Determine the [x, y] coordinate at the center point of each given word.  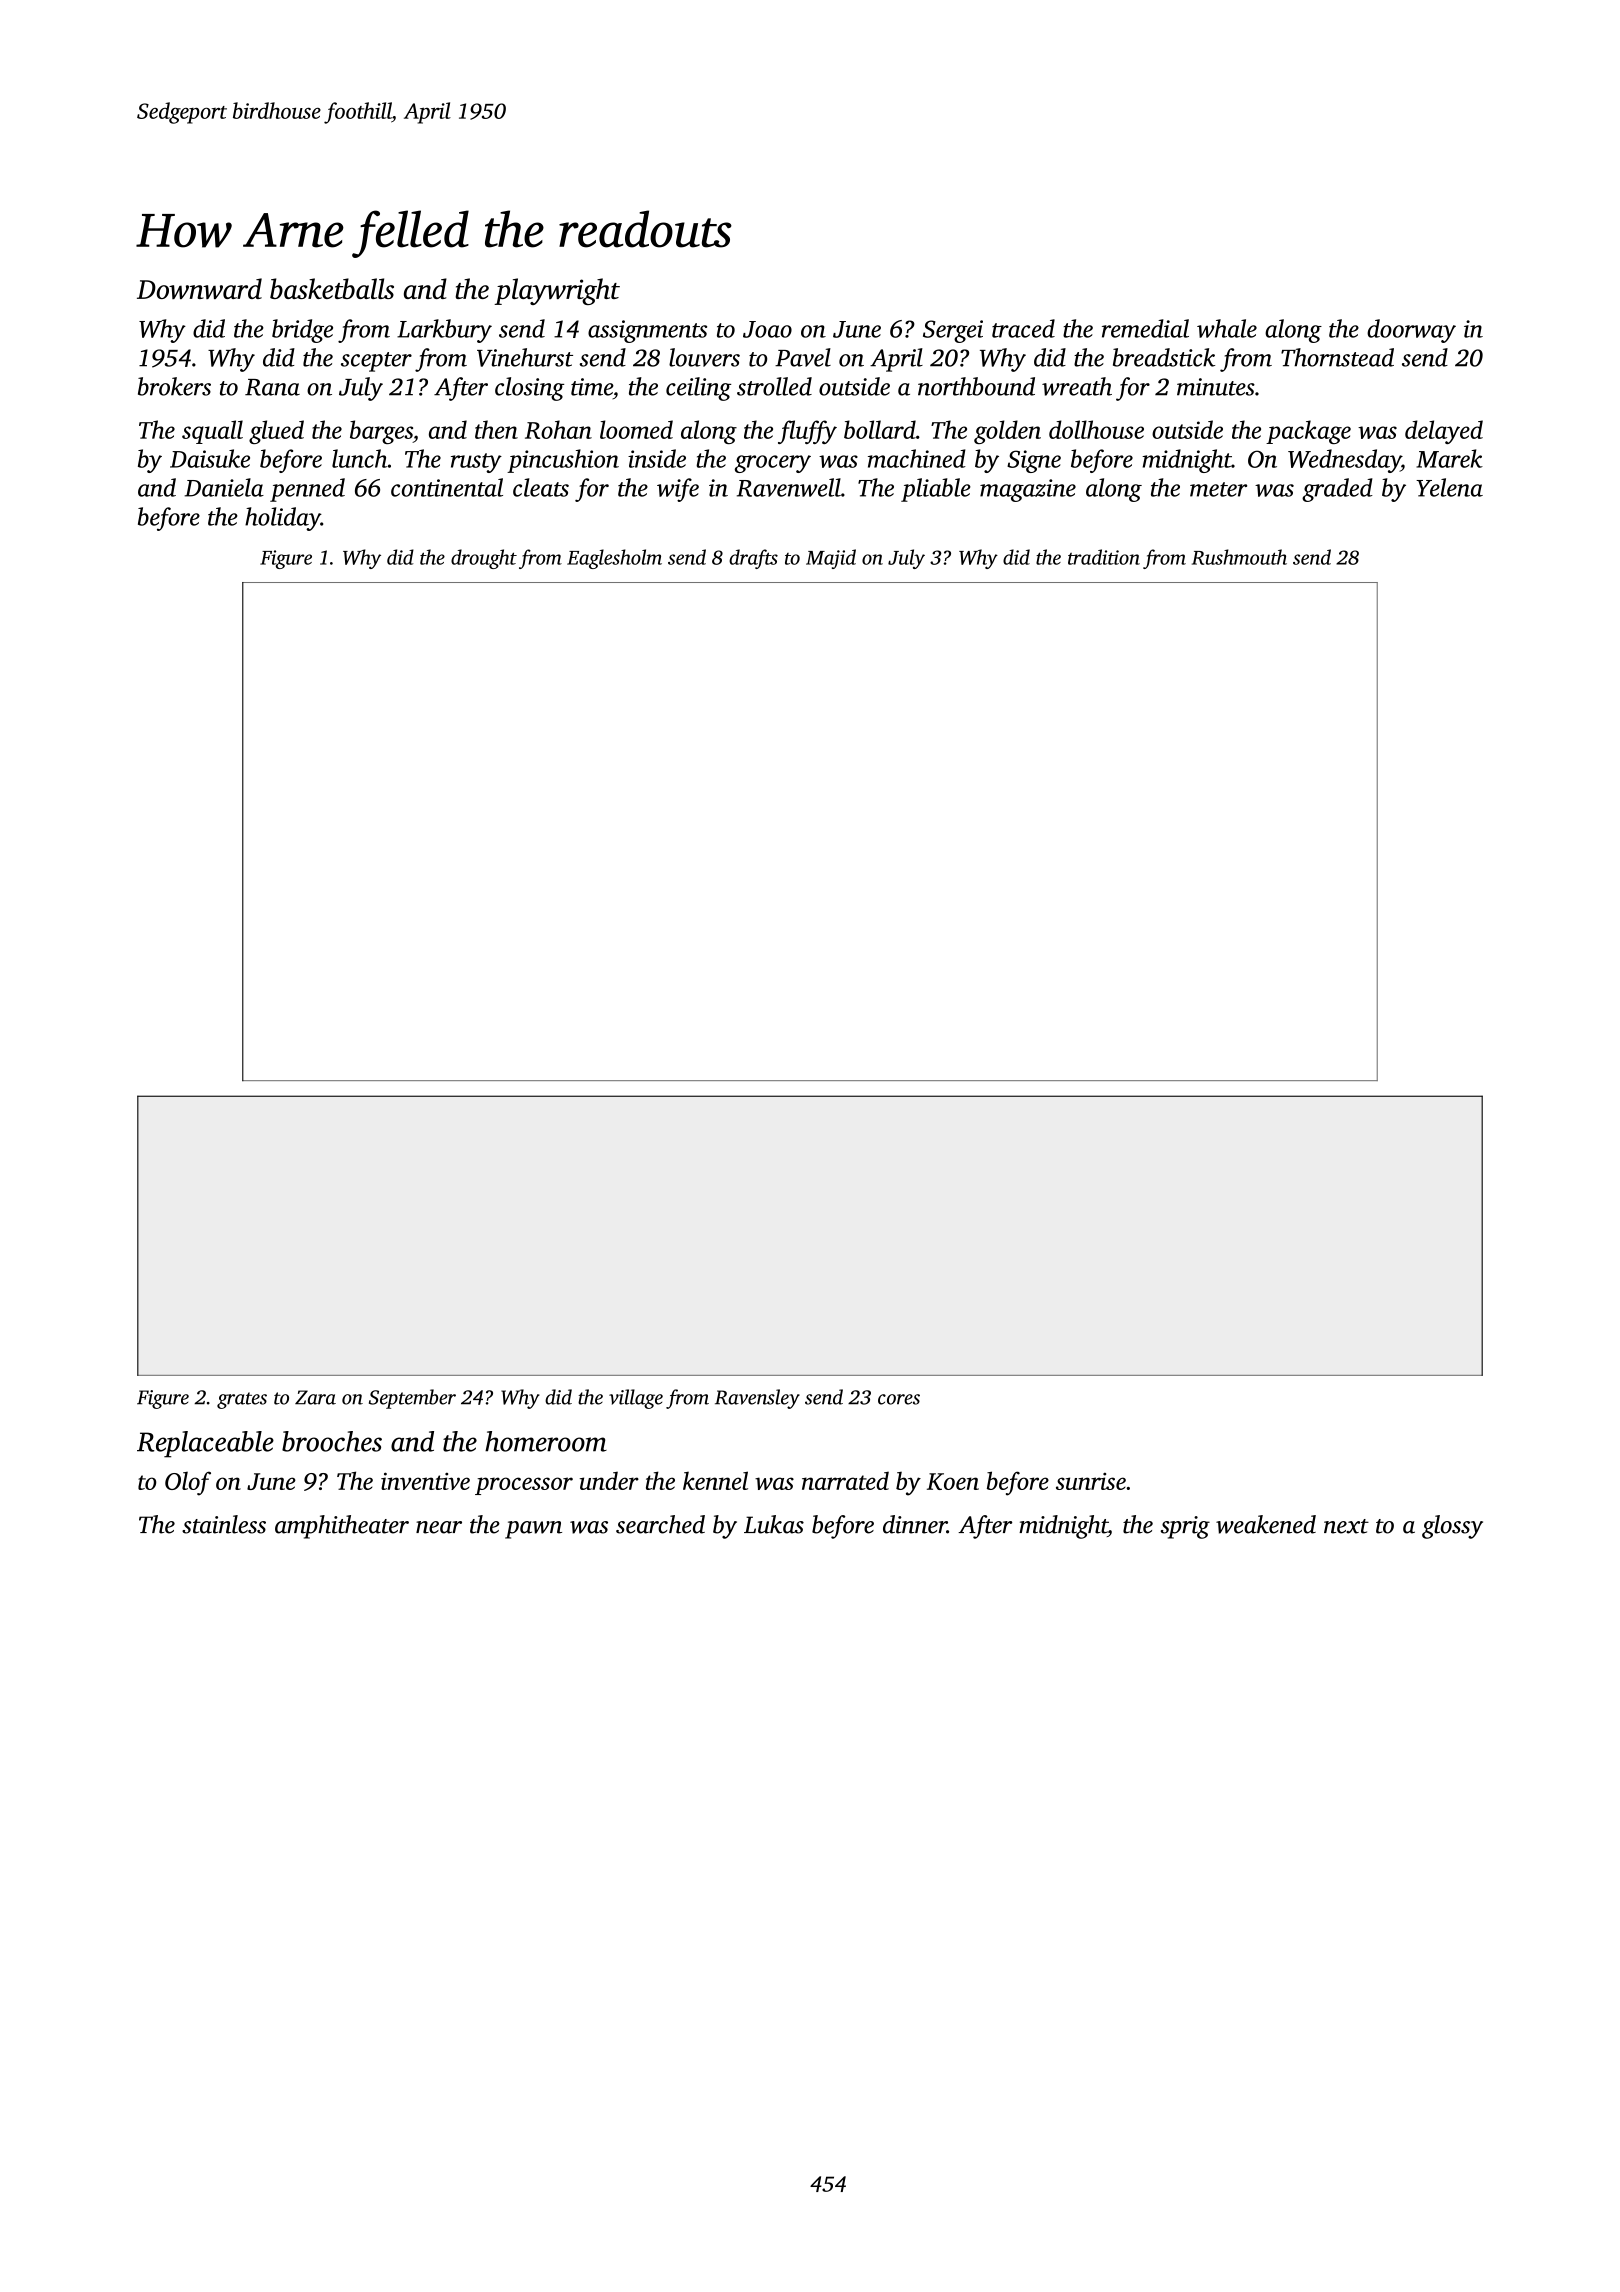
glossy [1452, 1527]
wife [678, 490]
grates [242, 1400]
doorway [1411, 331]
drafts [753, 559]
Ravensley [757, 1399]
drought [484, 559]
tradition [1104, 557]
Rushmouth [1239, 557]
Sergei [953, 331]
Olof [188, 1483]
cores [899, 1399]
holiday [283, 519]
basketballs [332, 288]
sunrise [1091, 1481]
